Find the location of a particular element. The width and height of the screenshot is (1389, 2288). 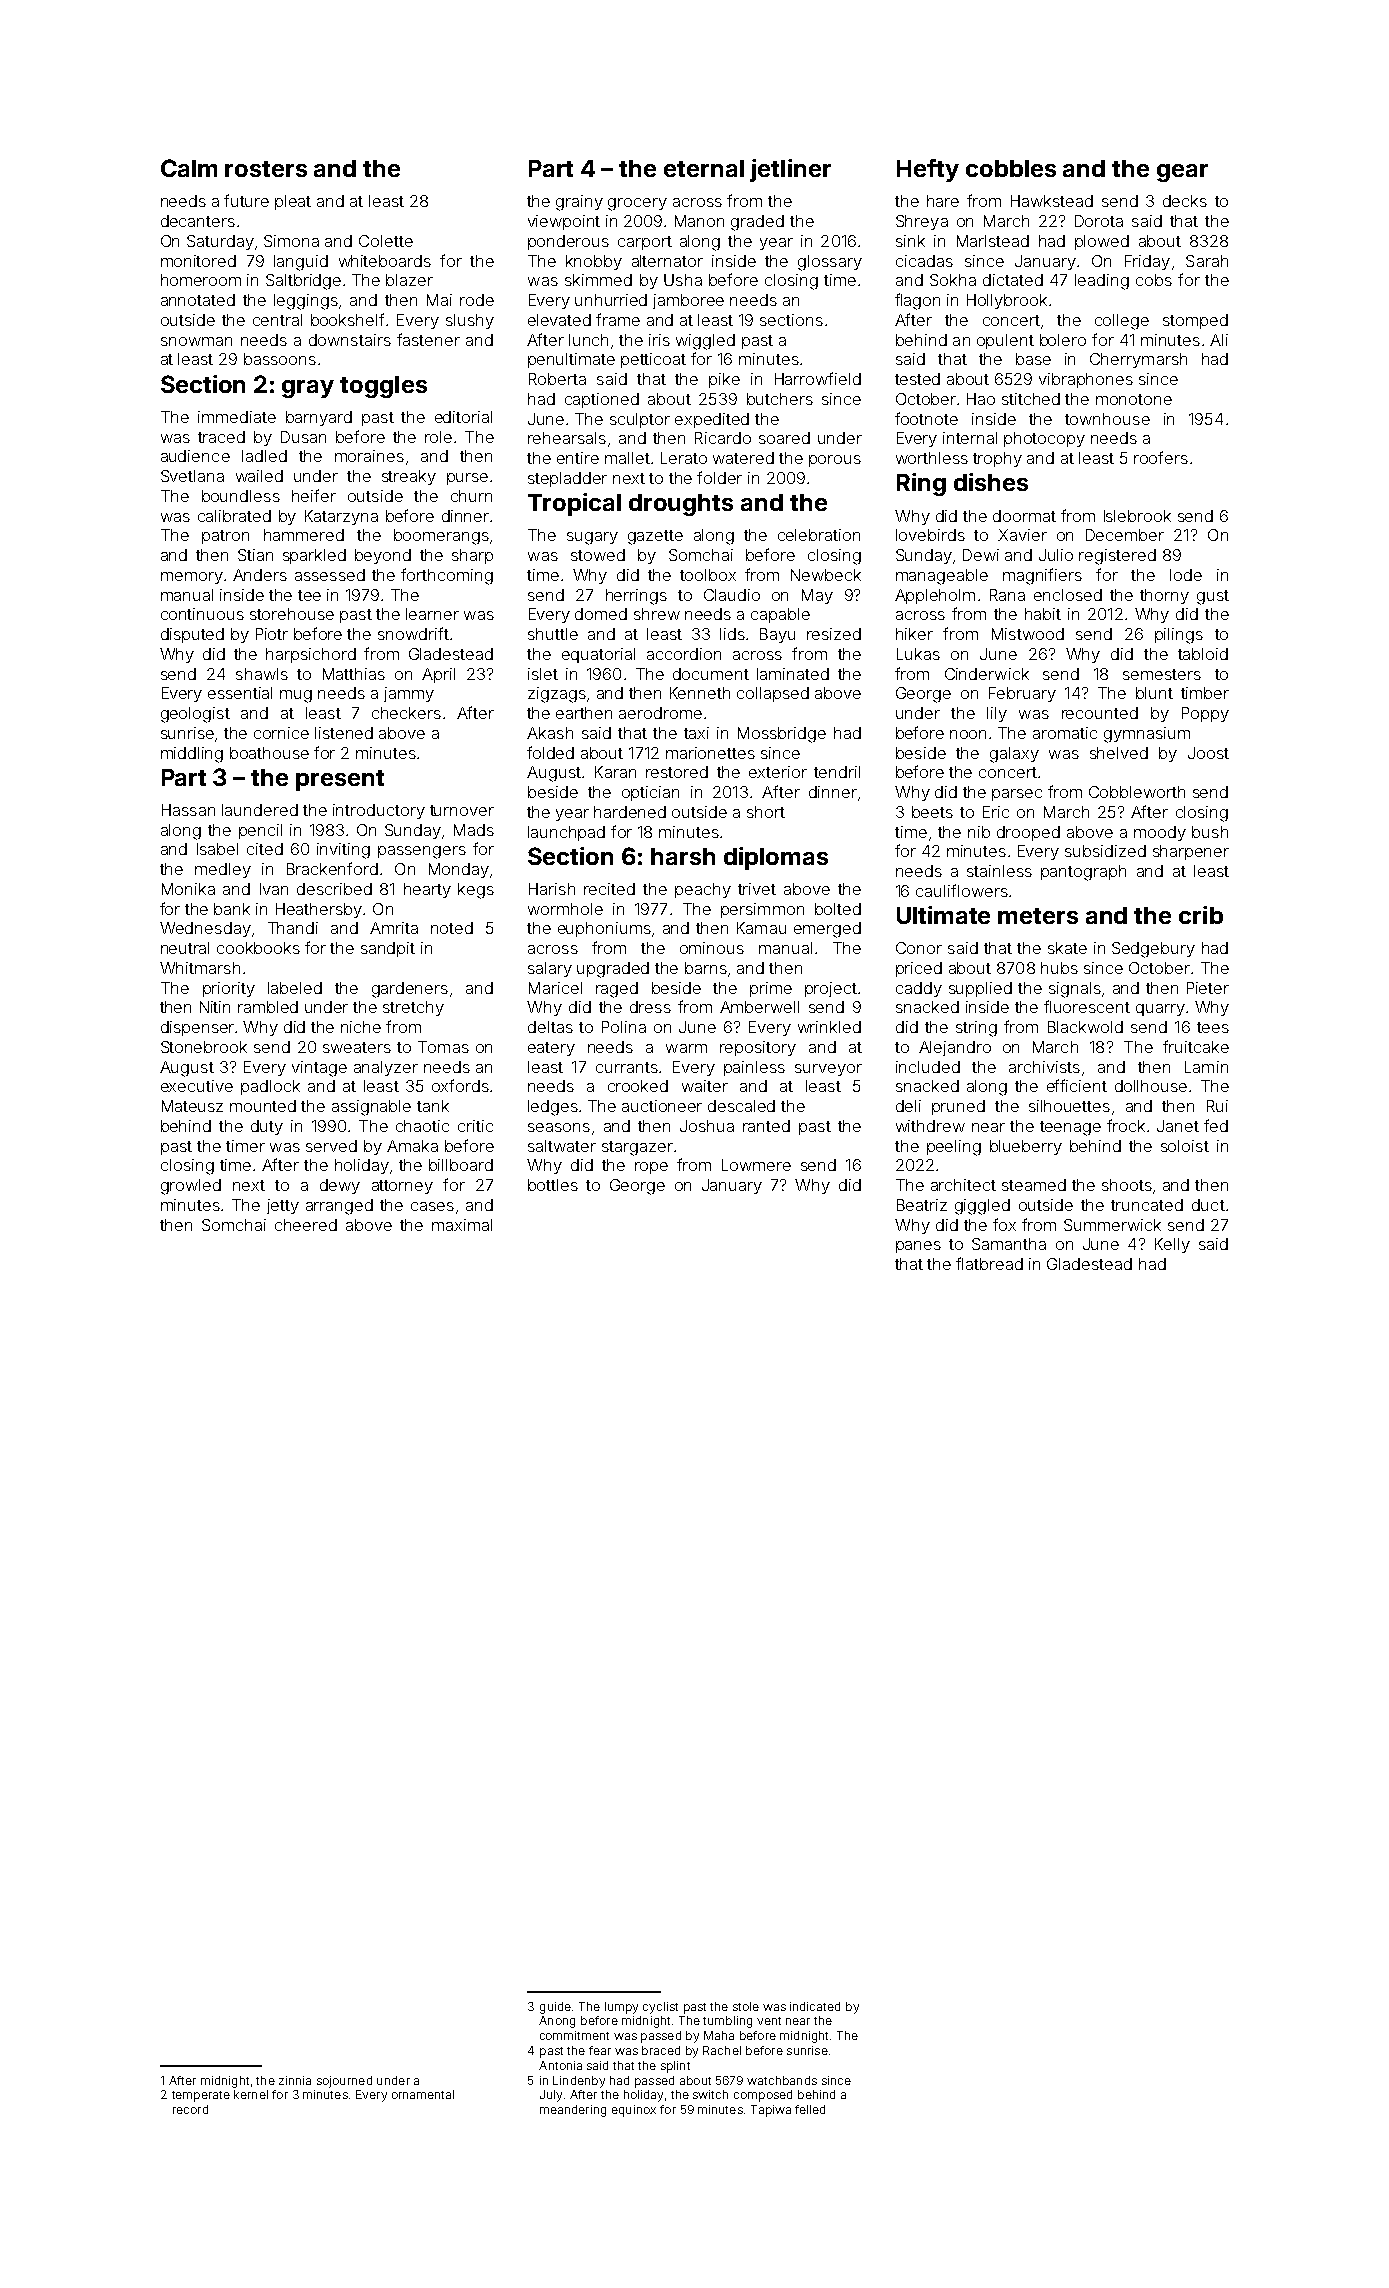

blueberry is located at coordinates (1026, 1147).
